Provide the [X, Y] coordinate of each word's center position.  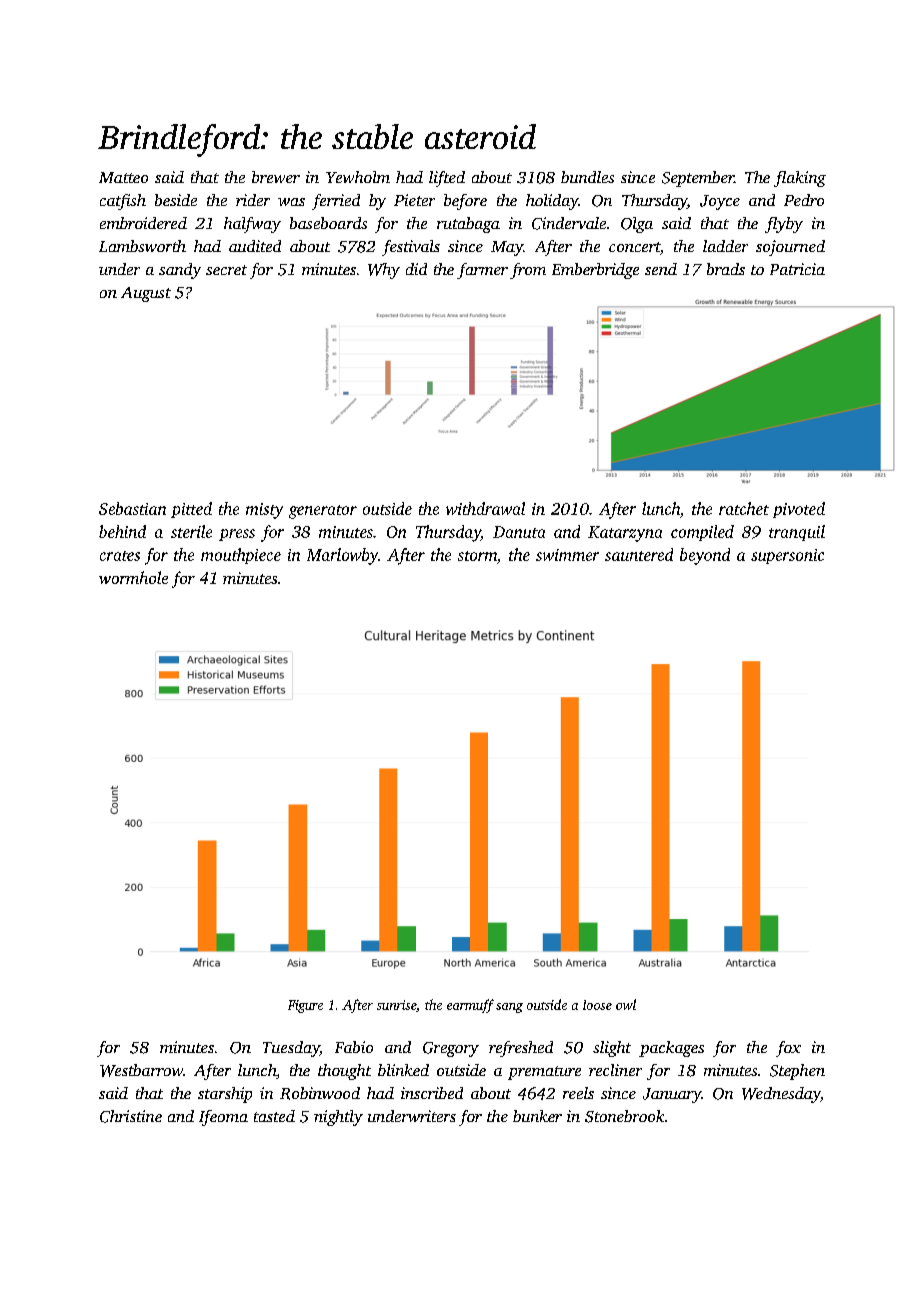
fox [788, 1049]
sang [509, 1008]
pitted [191, 510]
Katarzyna [625, 534]
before [465, 202]
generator [323, 512]
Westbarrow [141, 1070]
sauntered [639, 554]
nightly [338, 1118]
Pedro [804, 200]
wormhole [133, 577]
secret [226, 270]
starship [225, 1095]
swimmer [567, 555]
